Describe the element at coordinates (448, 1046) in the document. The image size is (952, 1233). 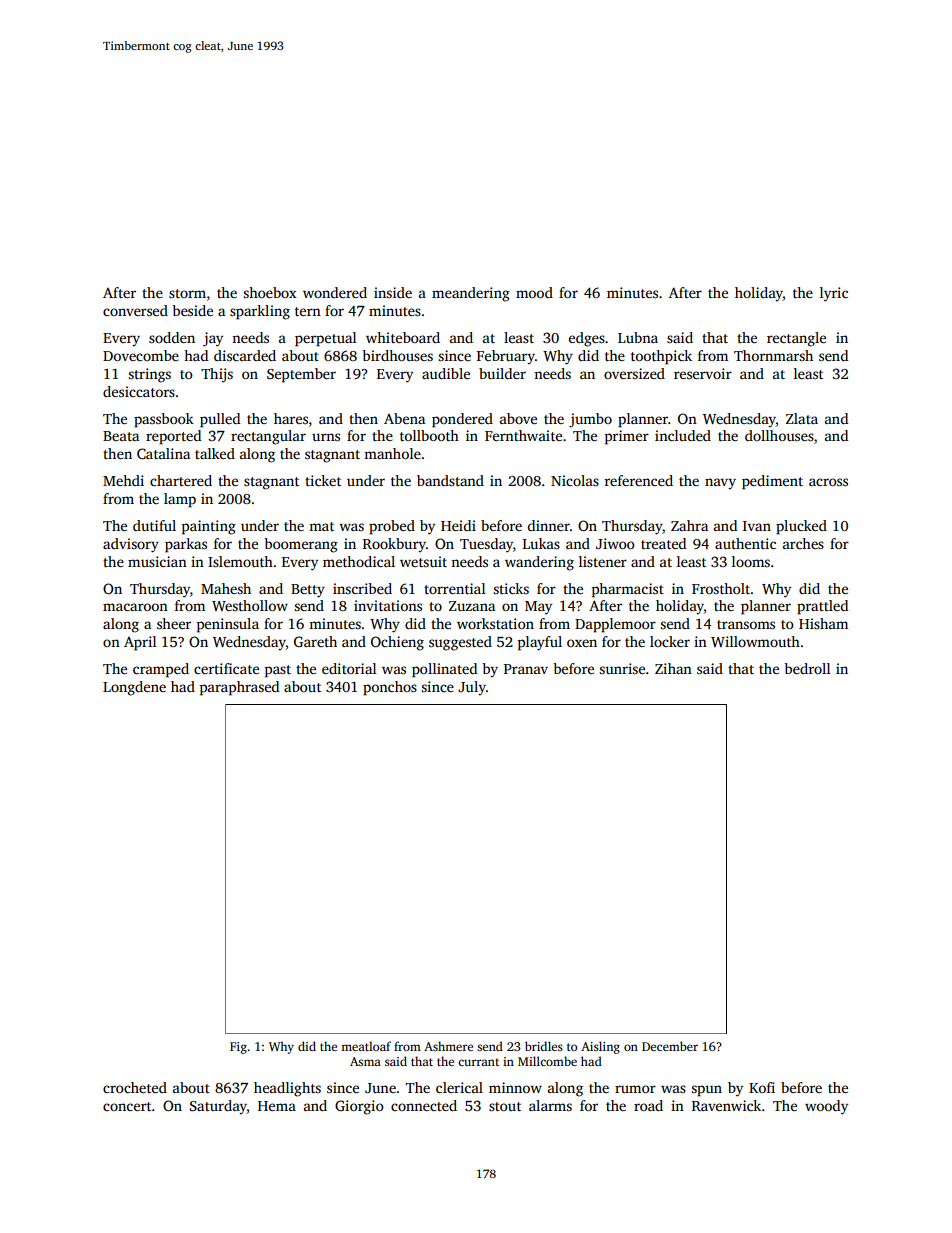
I see `Ashmere` at that location.
